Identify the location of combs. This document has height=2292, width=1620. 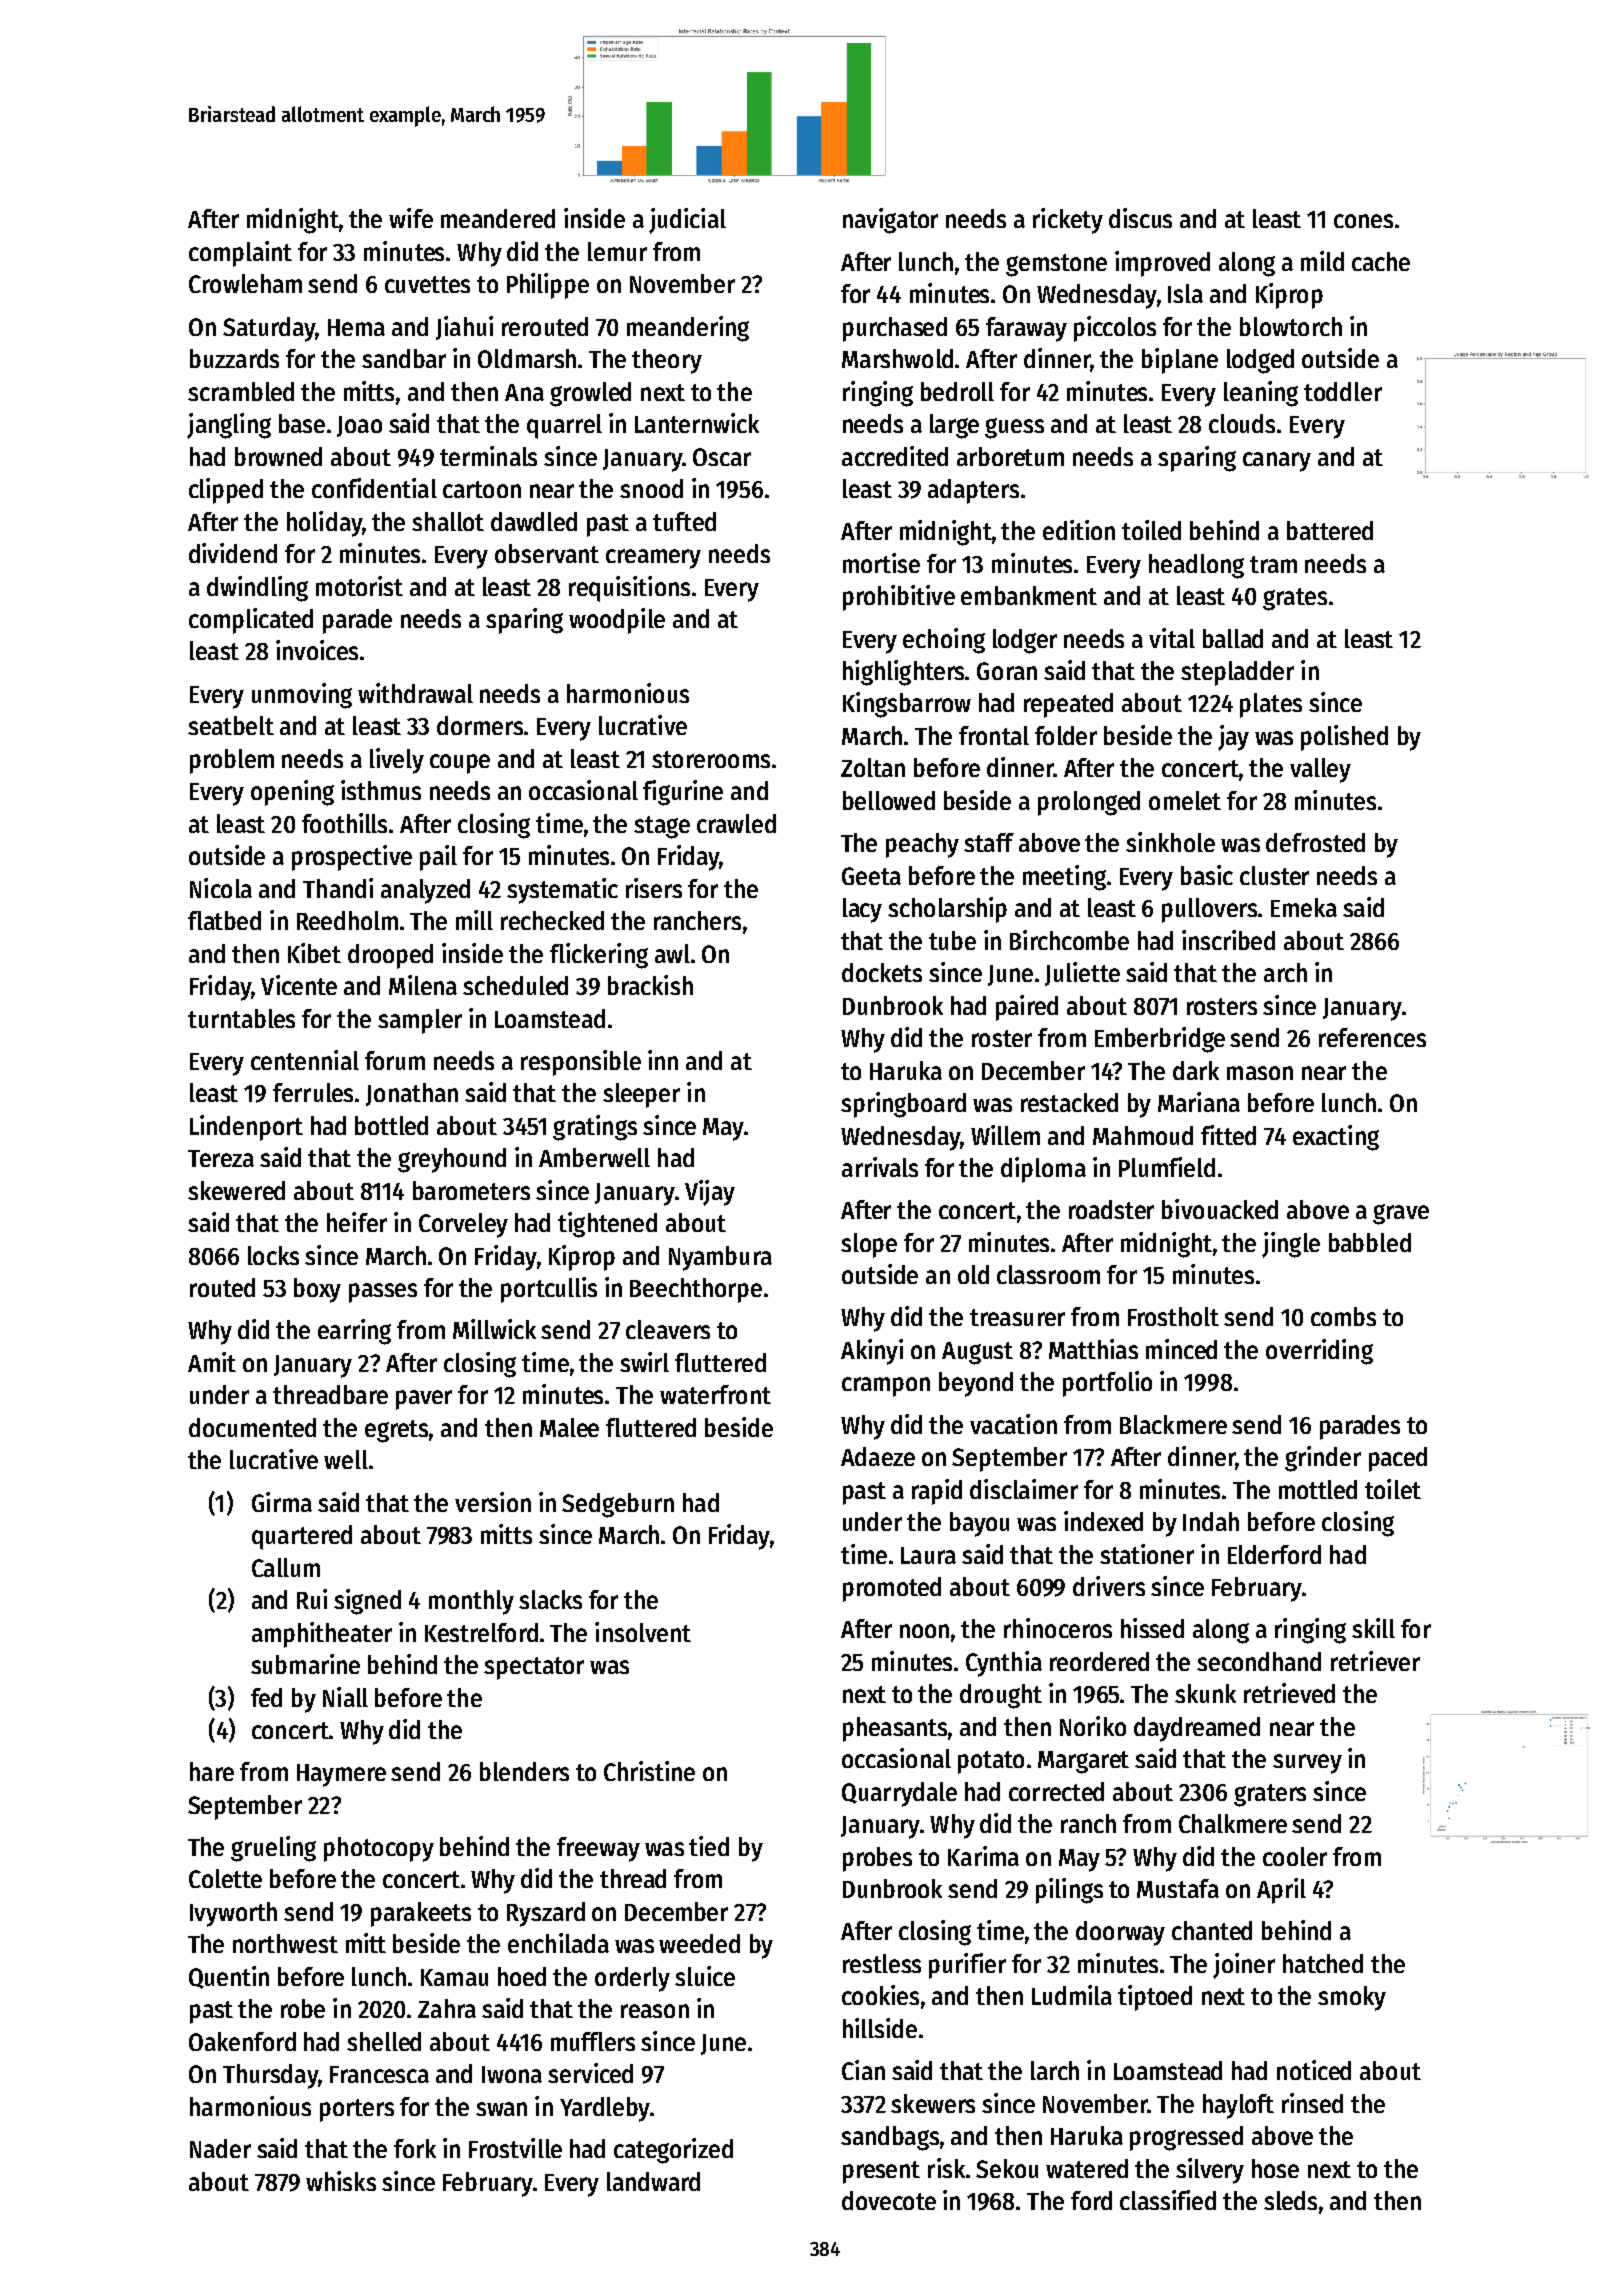
(1343, 1316).
